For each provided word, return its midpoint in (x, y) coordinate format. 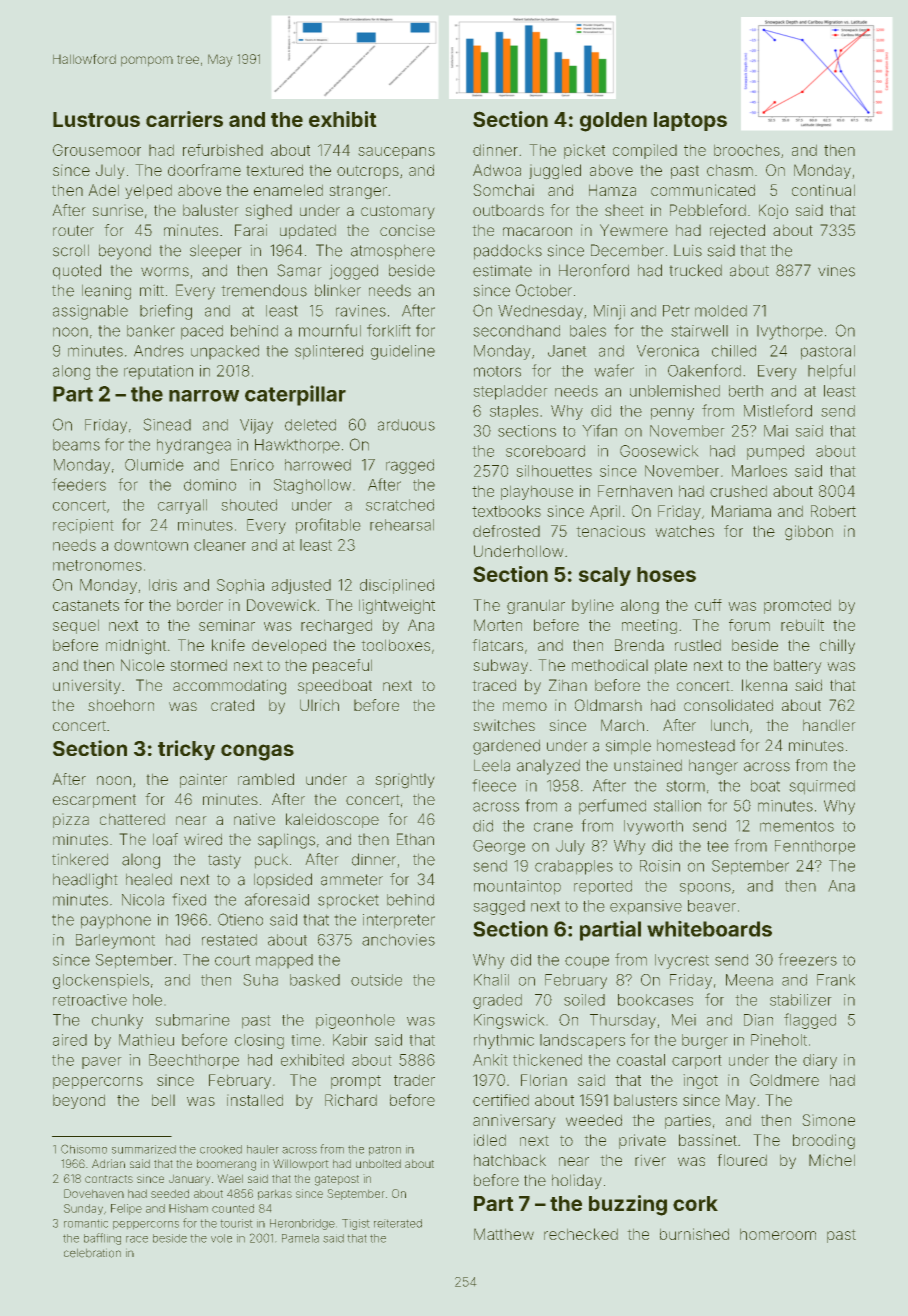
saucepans (396, 153)
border (200, 605)
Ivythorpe (790, 332)
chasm (730, 170)
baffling (102, 1239)
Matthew (504, 1234)
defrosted (506, 531)
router (73, 230)
